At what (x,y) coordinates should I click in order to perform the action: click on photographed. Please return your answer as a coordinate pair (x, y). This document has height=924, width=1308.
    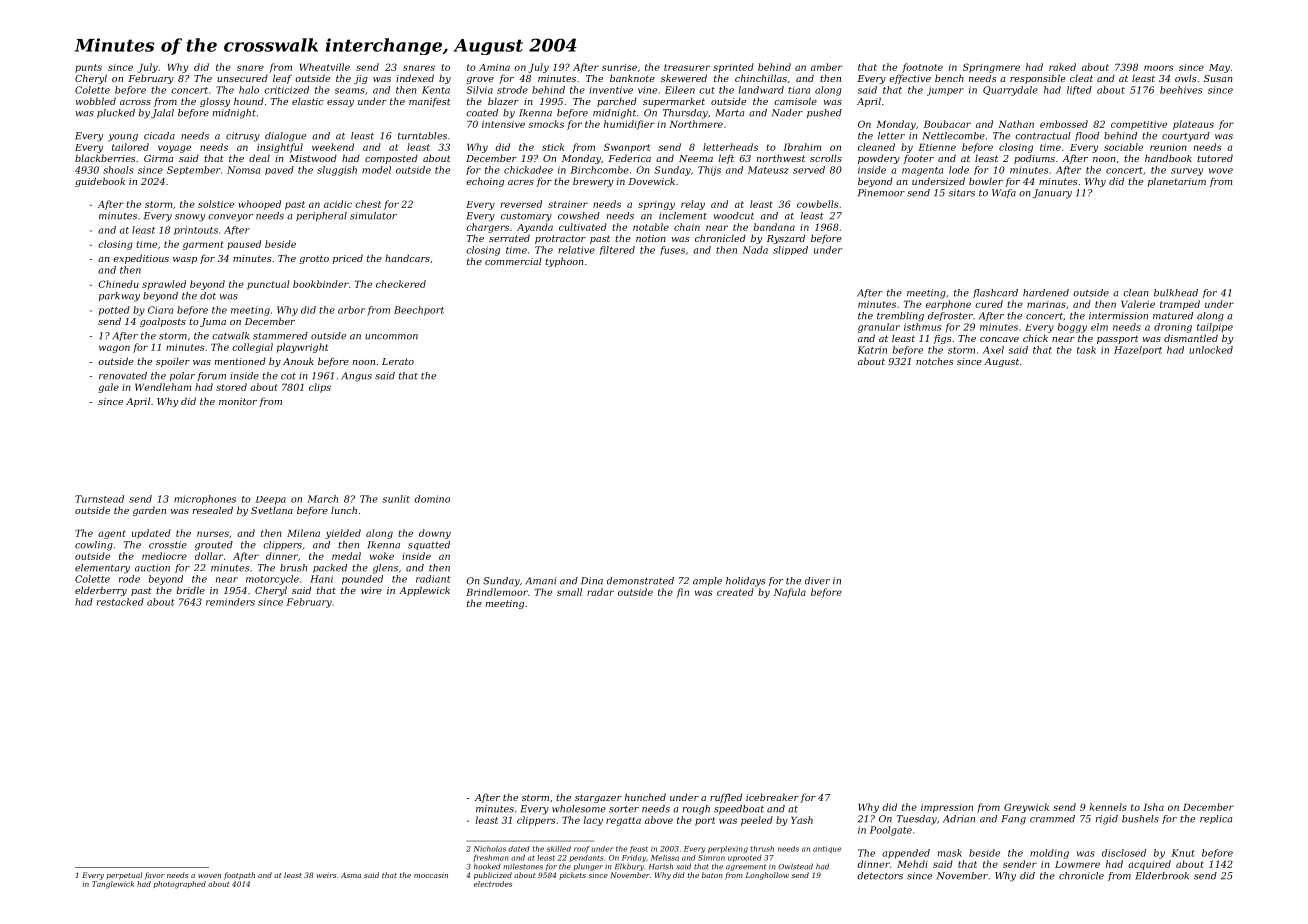
    Looking at the image, I should click on (179, 885).
